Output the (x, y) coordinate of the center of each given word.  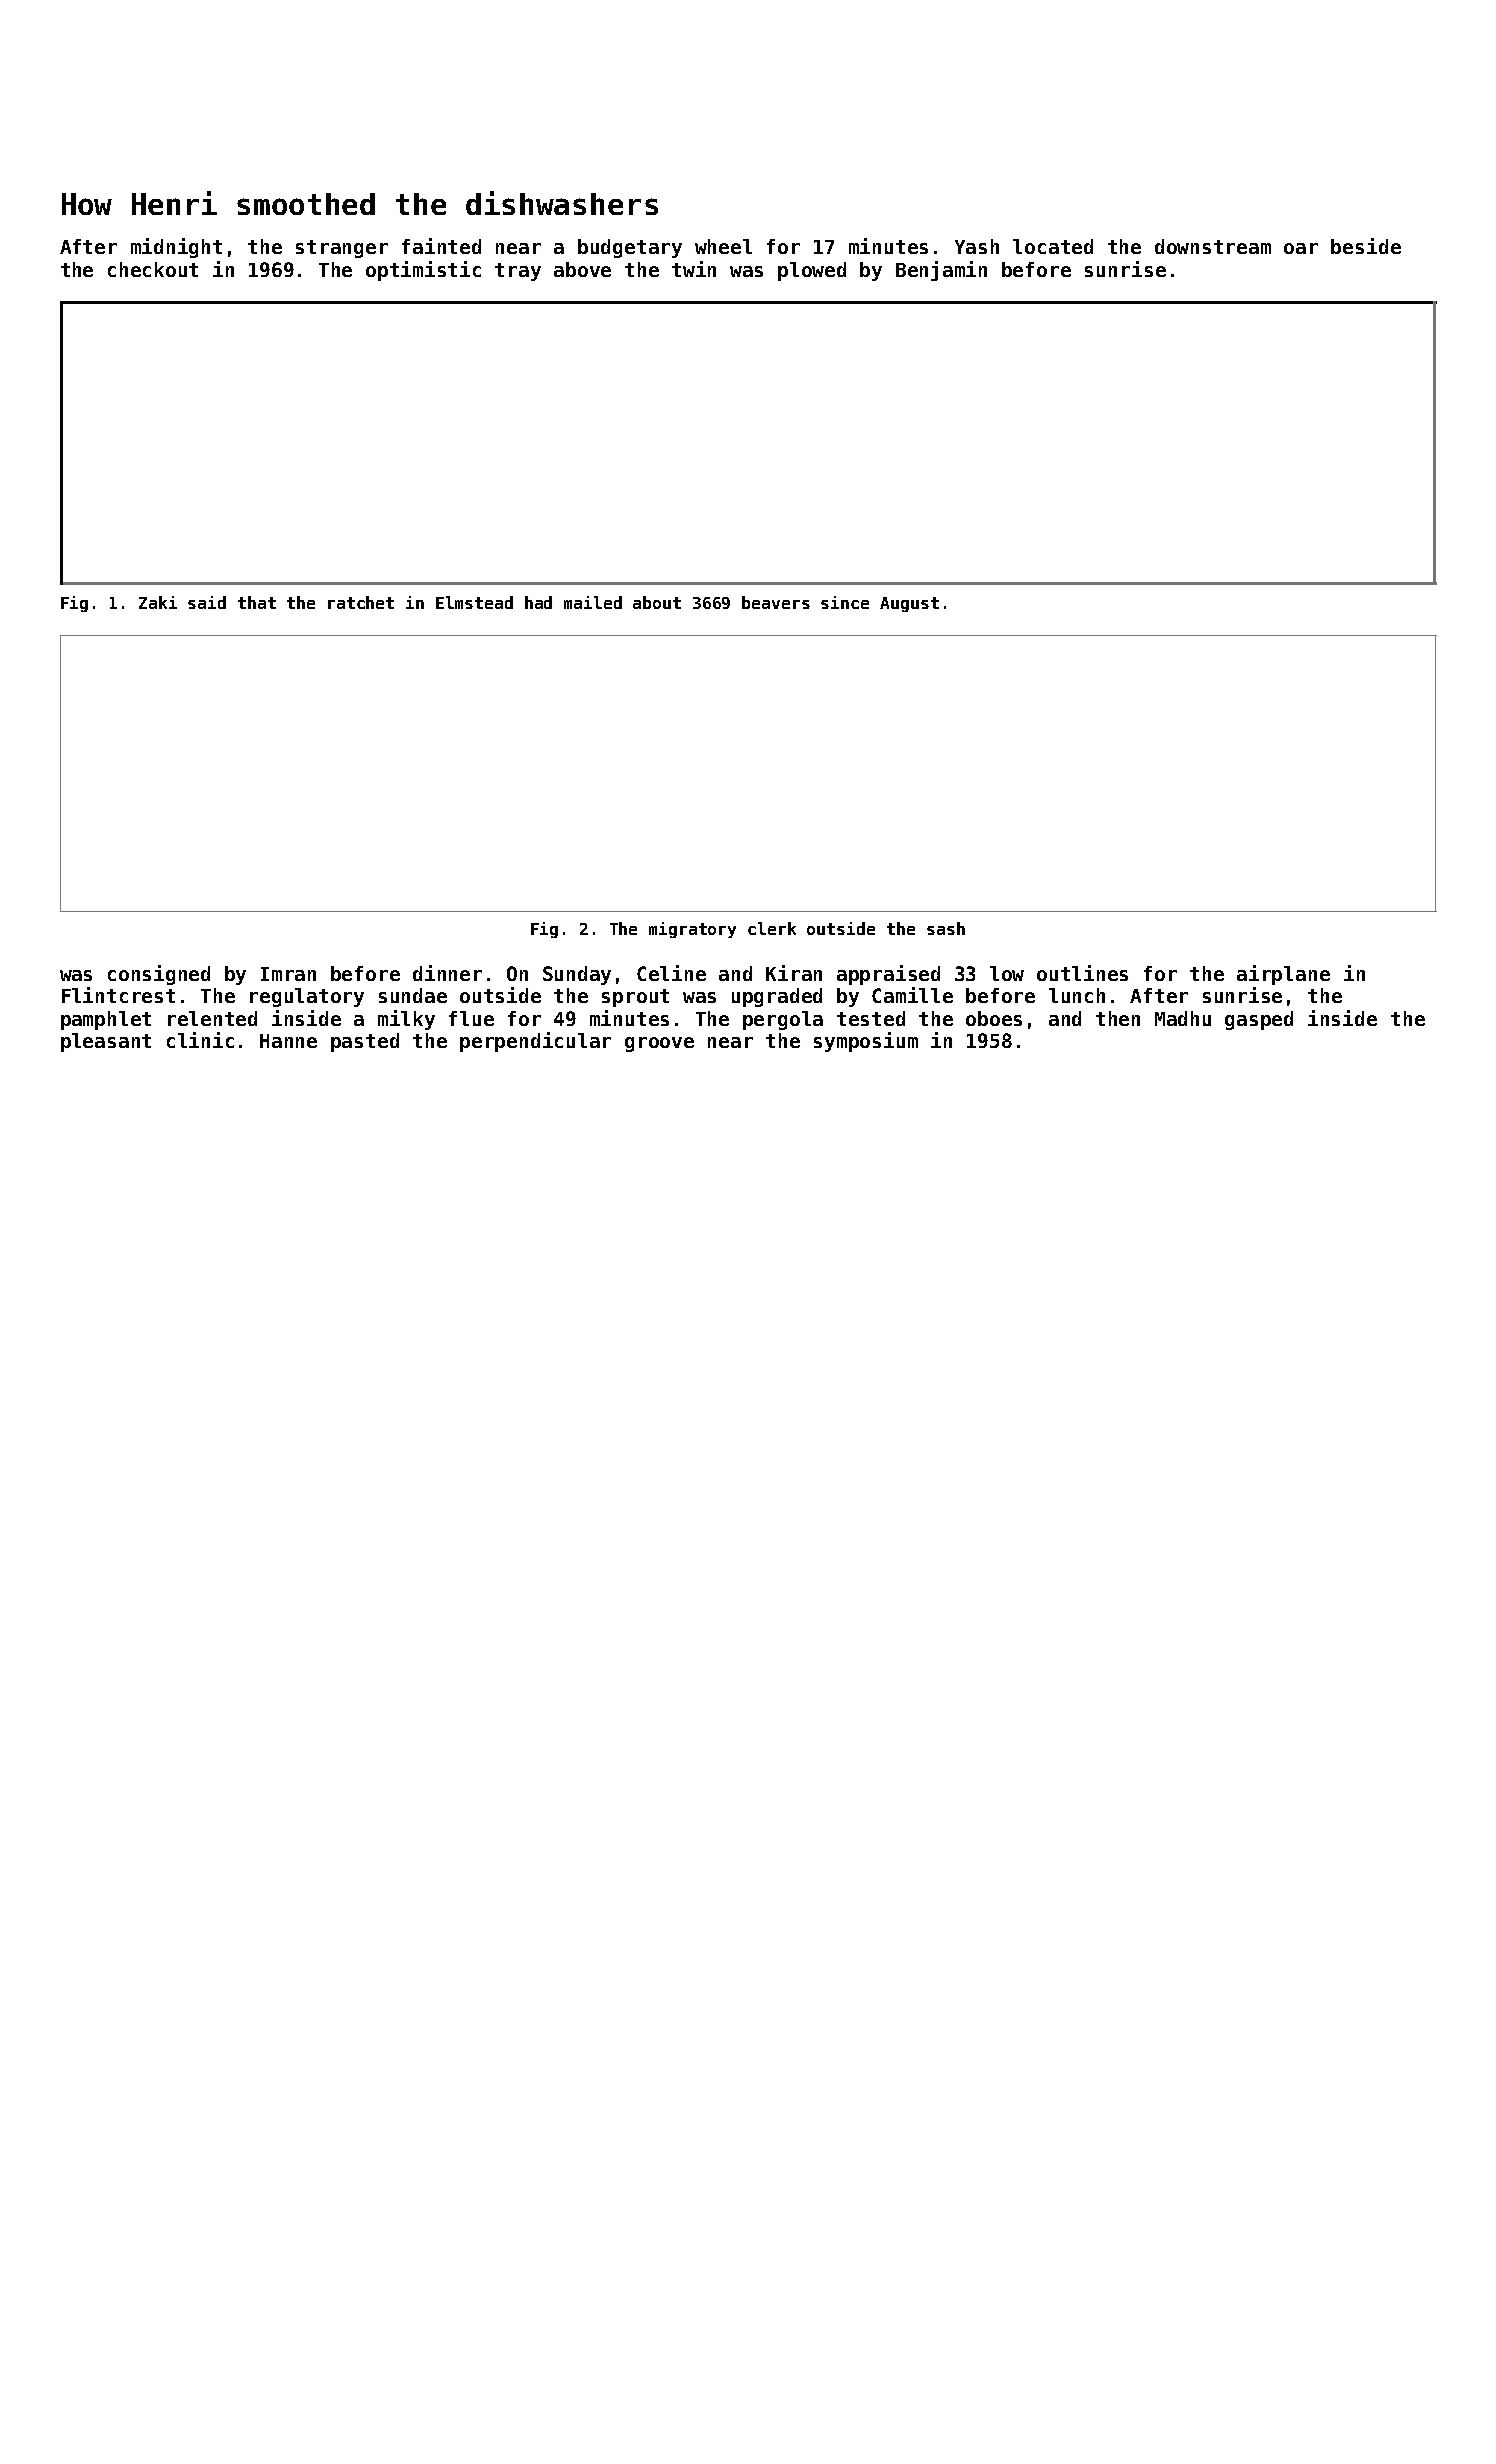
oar (1301, 248)
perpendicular (535, 1042)
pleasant (106, 1042)
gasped (1259, 1020)
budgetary (630, 248)
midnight (176, 248)
